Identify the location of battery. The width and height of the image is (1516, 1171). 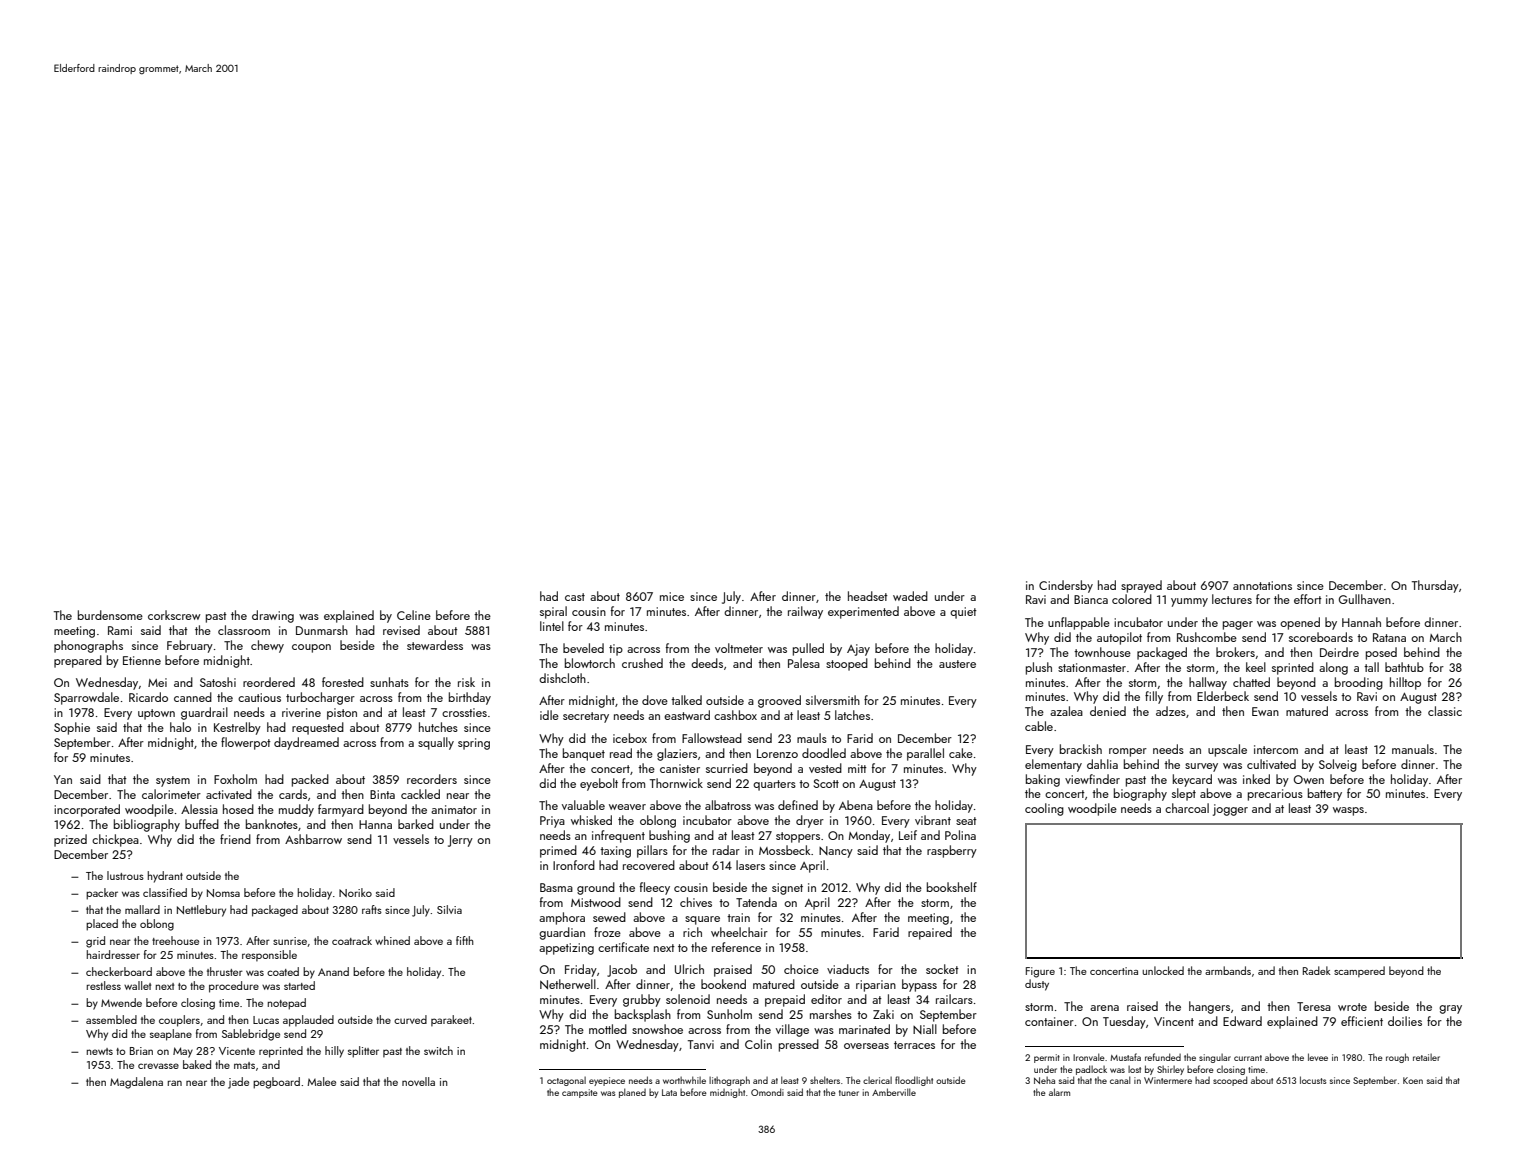
(1325, 794).
